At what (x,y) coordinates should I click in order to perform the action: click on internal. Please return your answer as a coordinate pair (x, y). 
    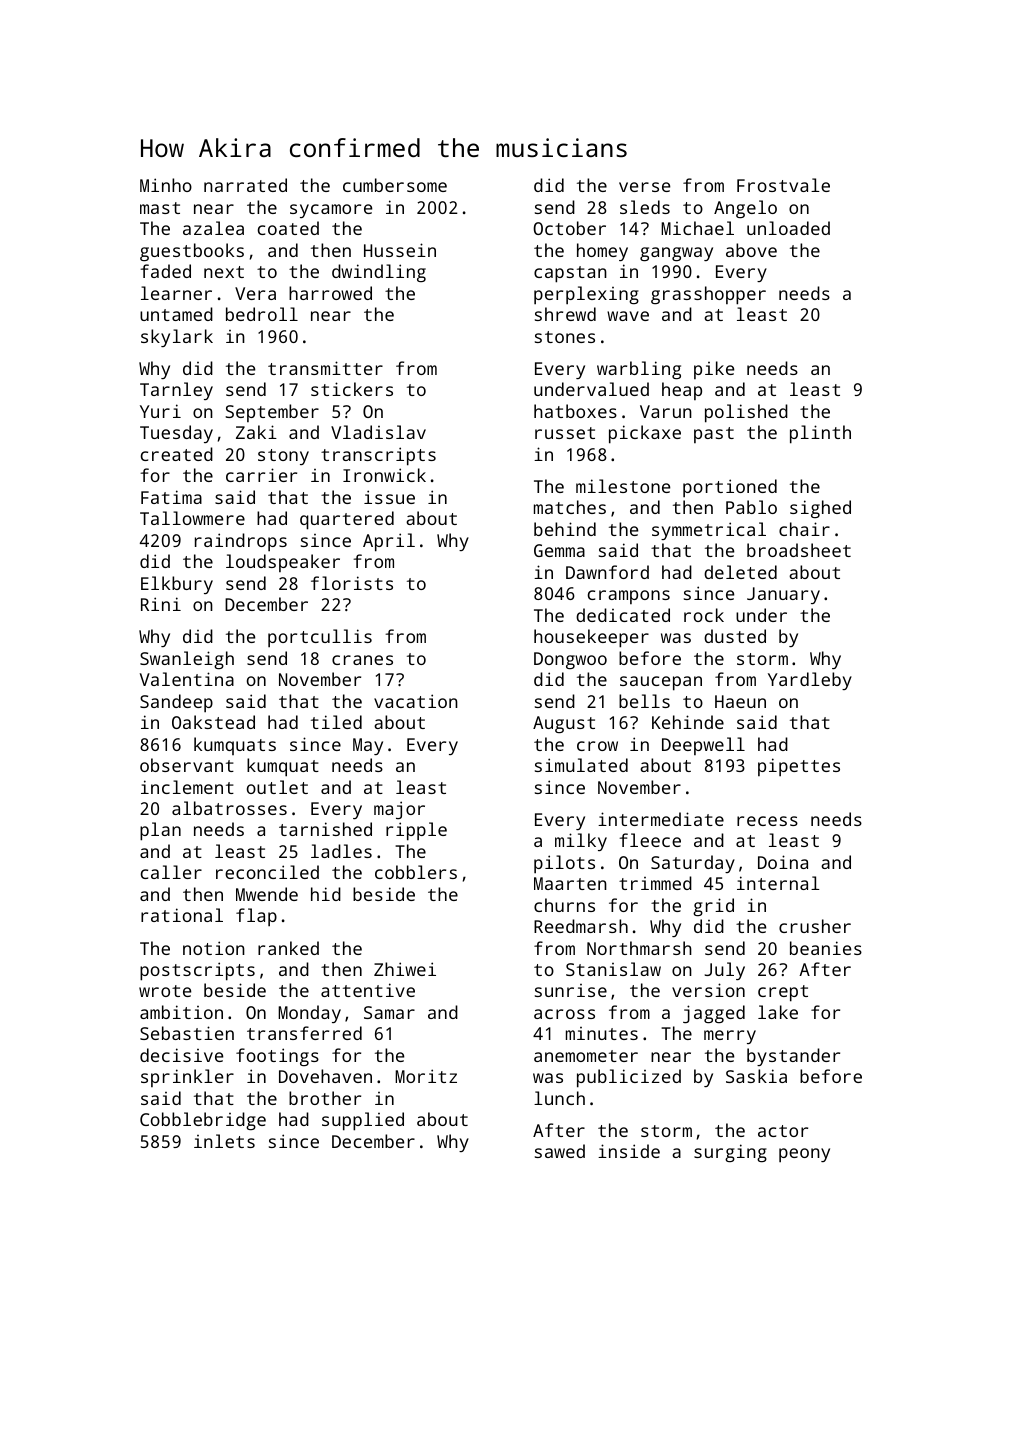
    Looking at the image, I should click on (778, 883).
